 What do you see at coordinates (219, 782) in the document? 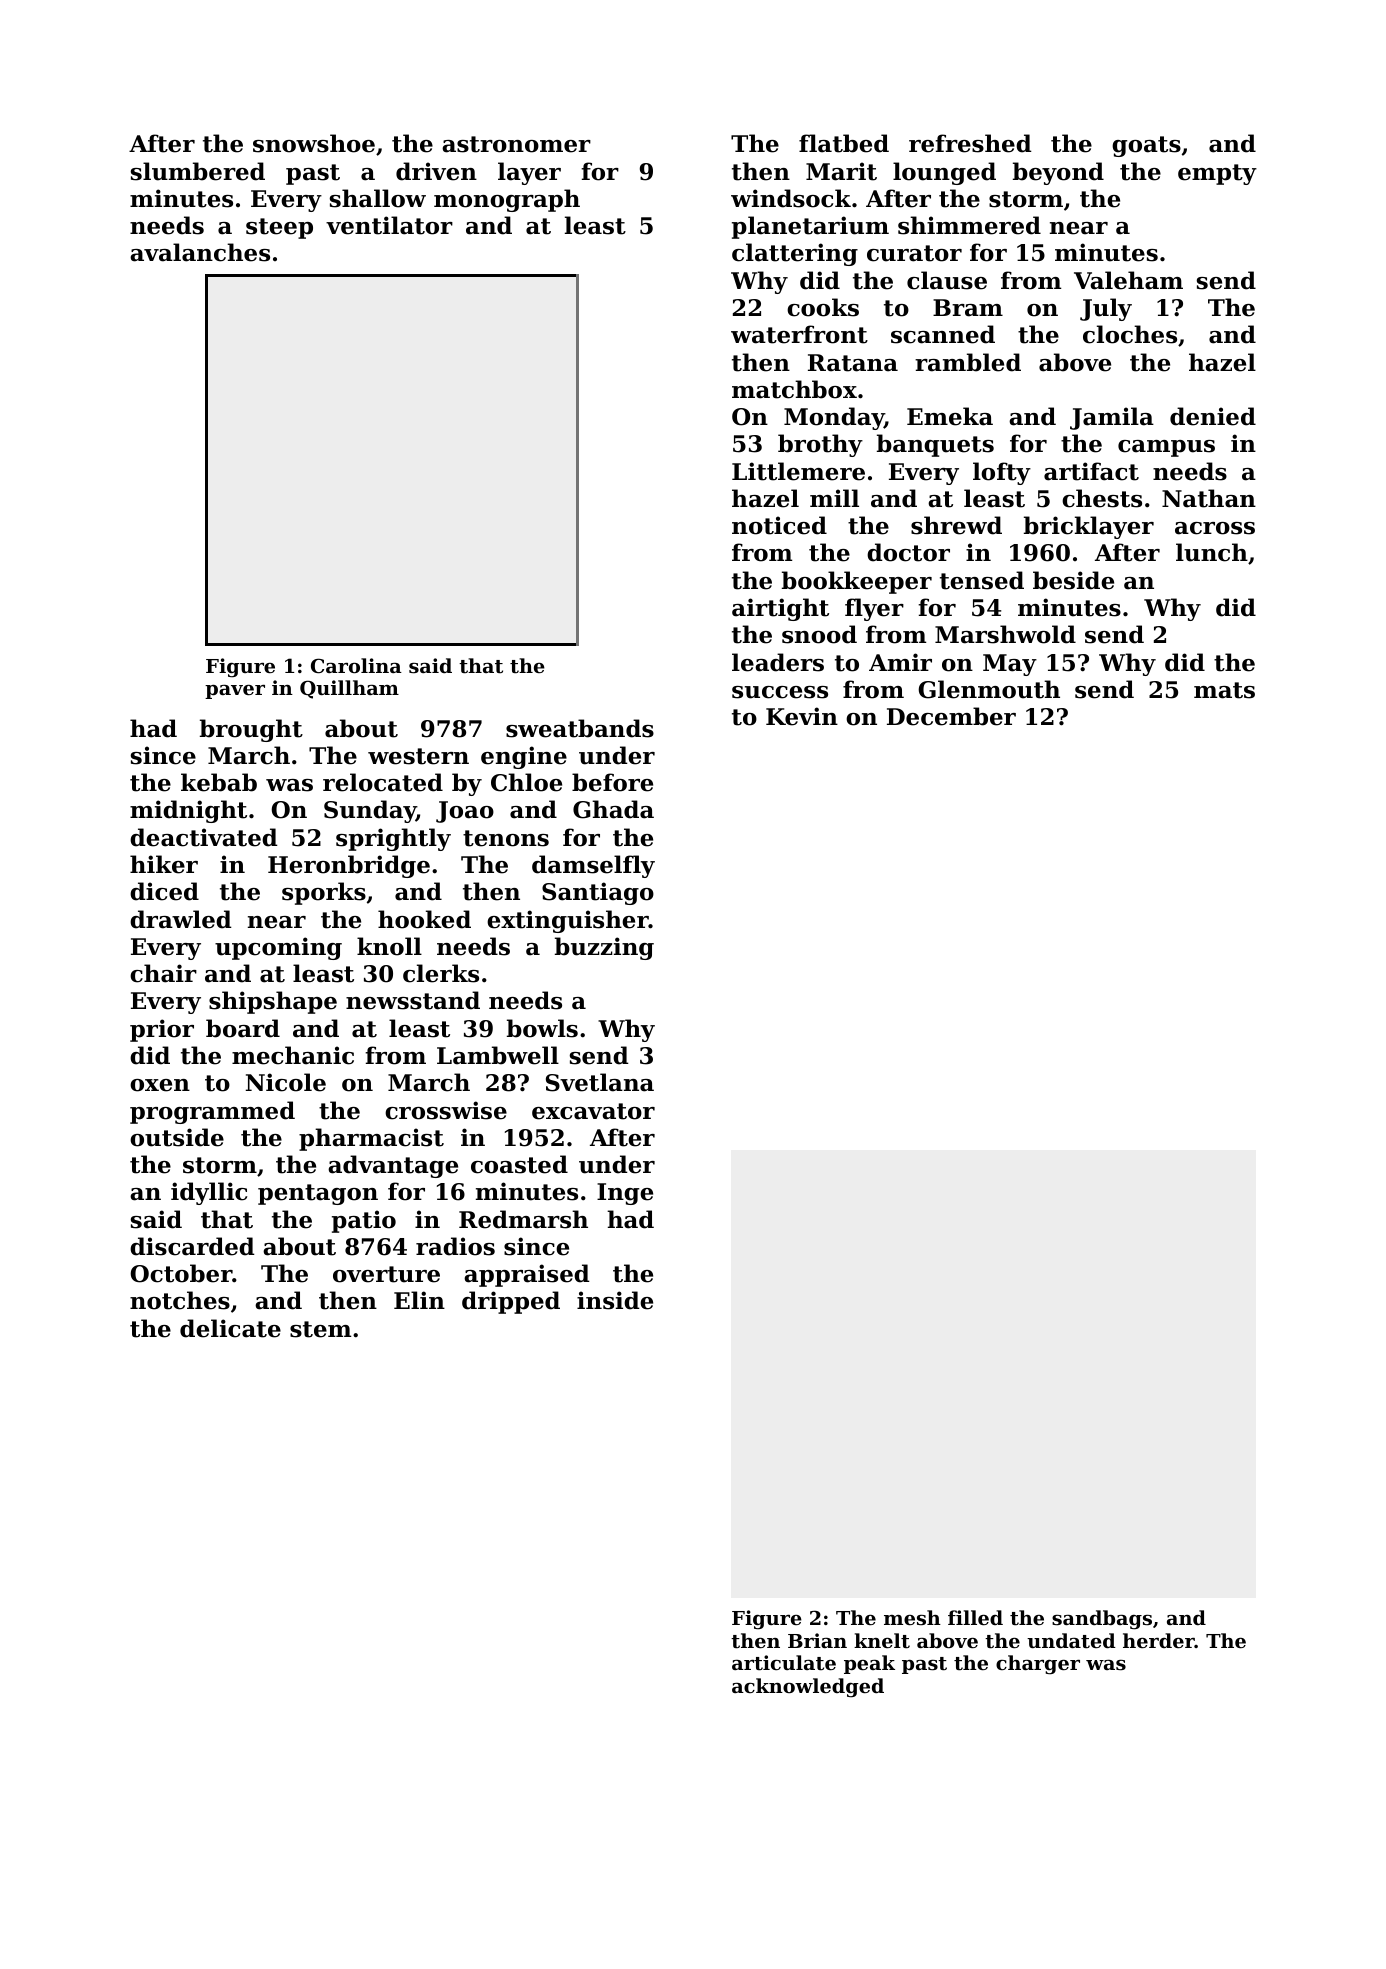
I see `kebab` at bounding box center [219, 782].
